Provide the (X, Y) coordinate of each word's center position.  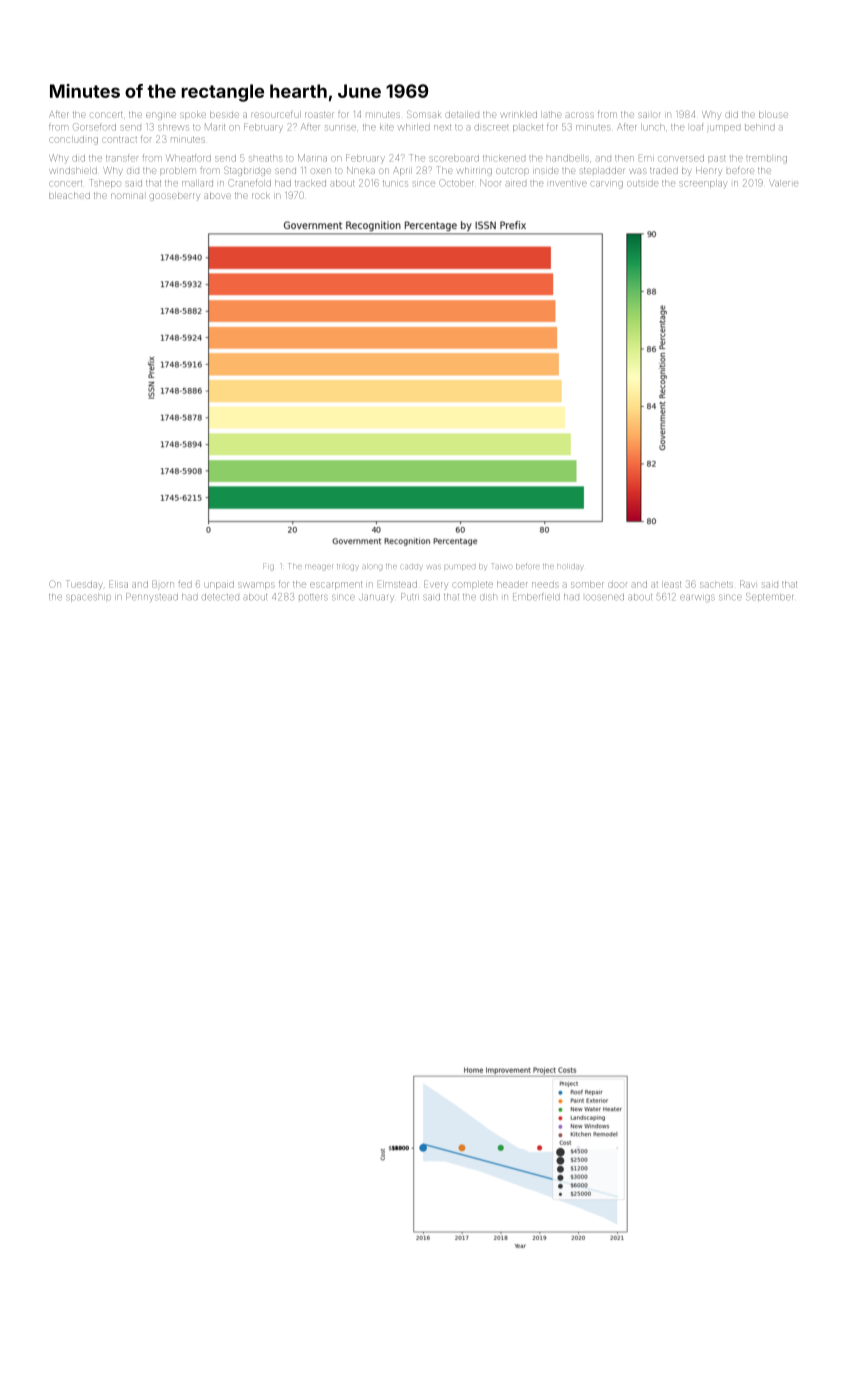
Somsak (424, 114)
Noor (491, 183)
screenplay (703, 184)
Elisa (118, 585)
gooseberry (175, 197)
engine (161, 116)
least (672, 585)
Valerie (783, 183)
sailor (649, 115)
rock (261, 196)
